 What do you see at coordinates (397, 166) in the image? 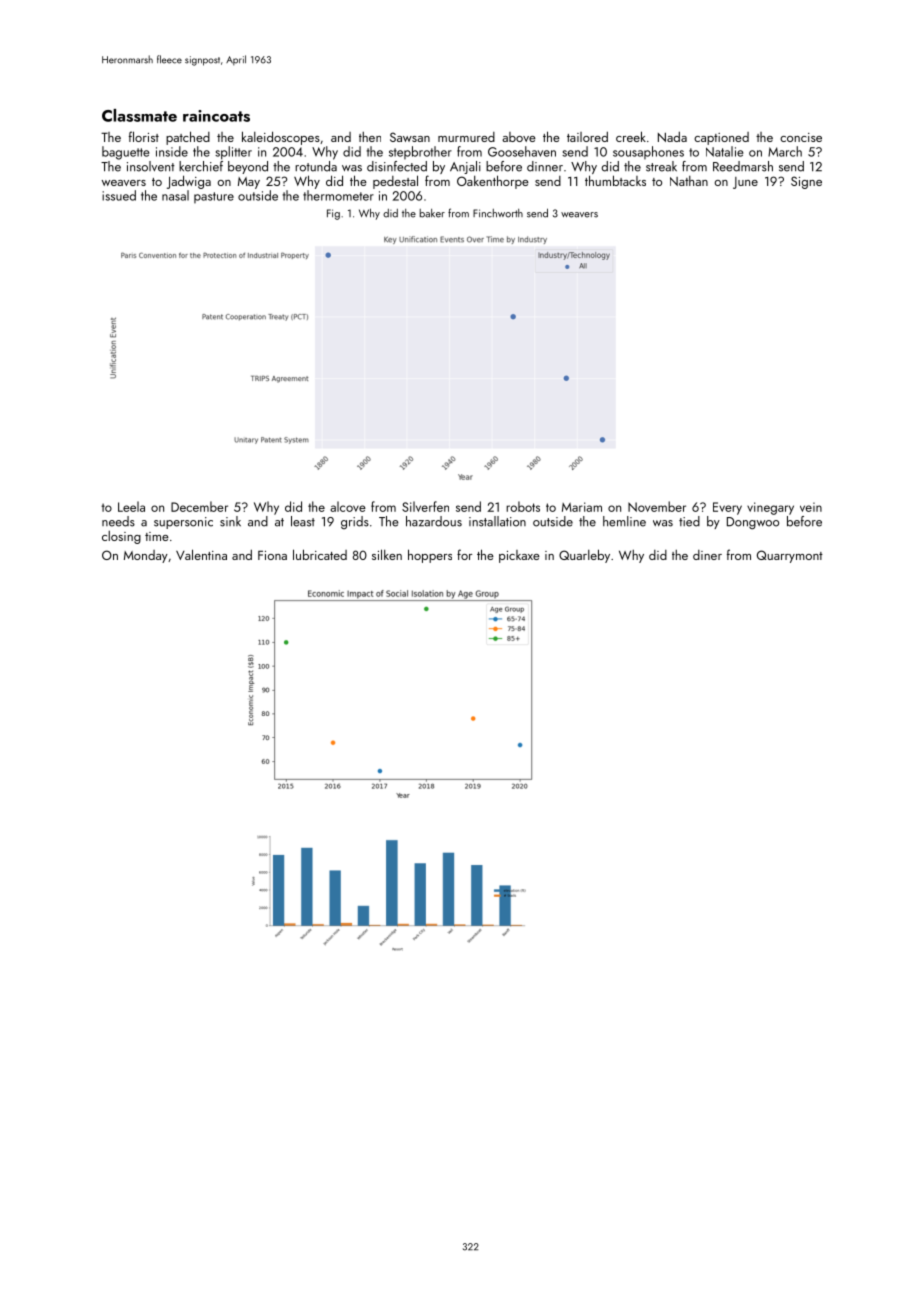
I see `disinfected` at bounding box center [397, 166].
